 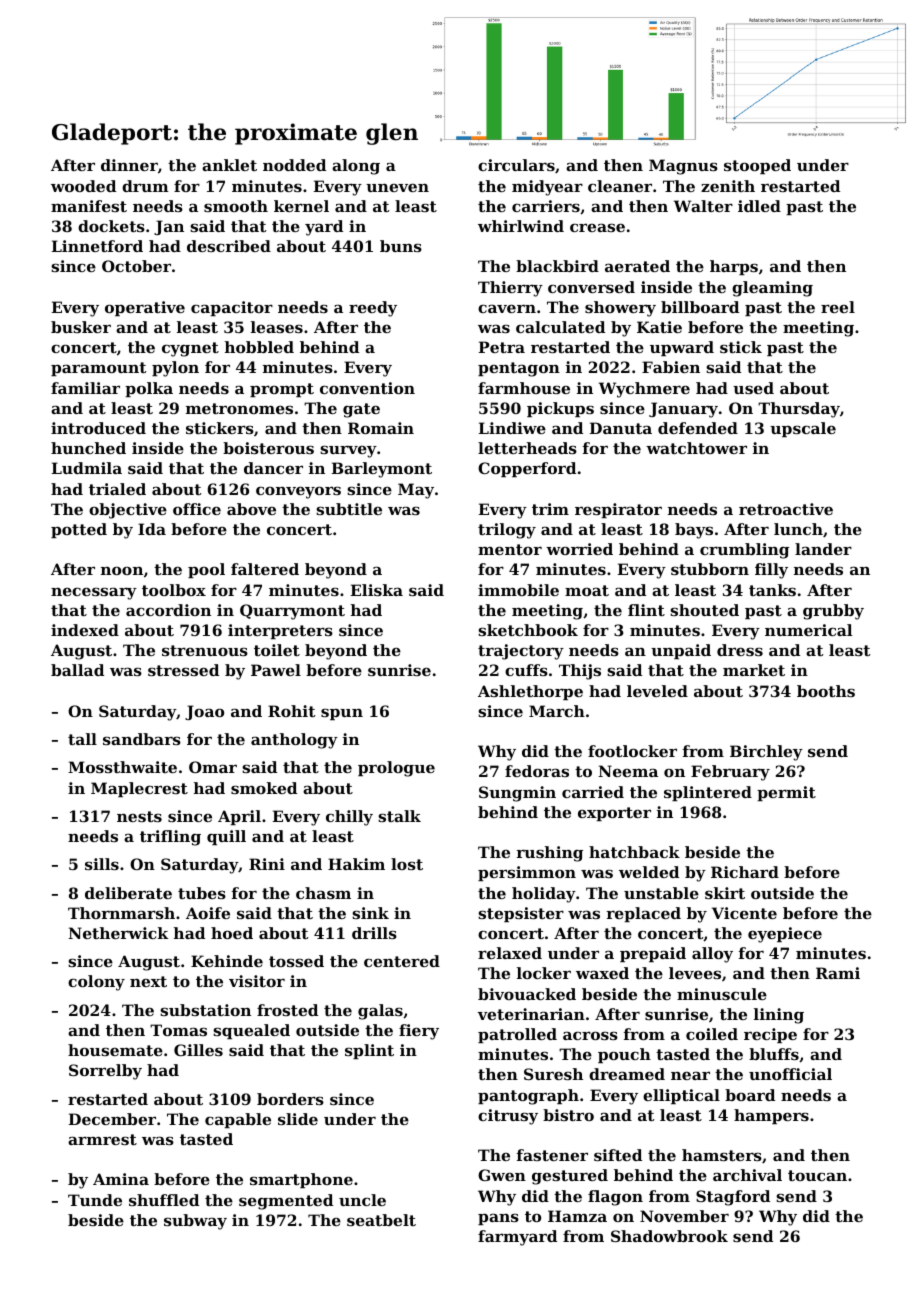 What do you see at coordinates (195, 1222) in the document?
I see `subway` at bounding box center [195, 1222].
